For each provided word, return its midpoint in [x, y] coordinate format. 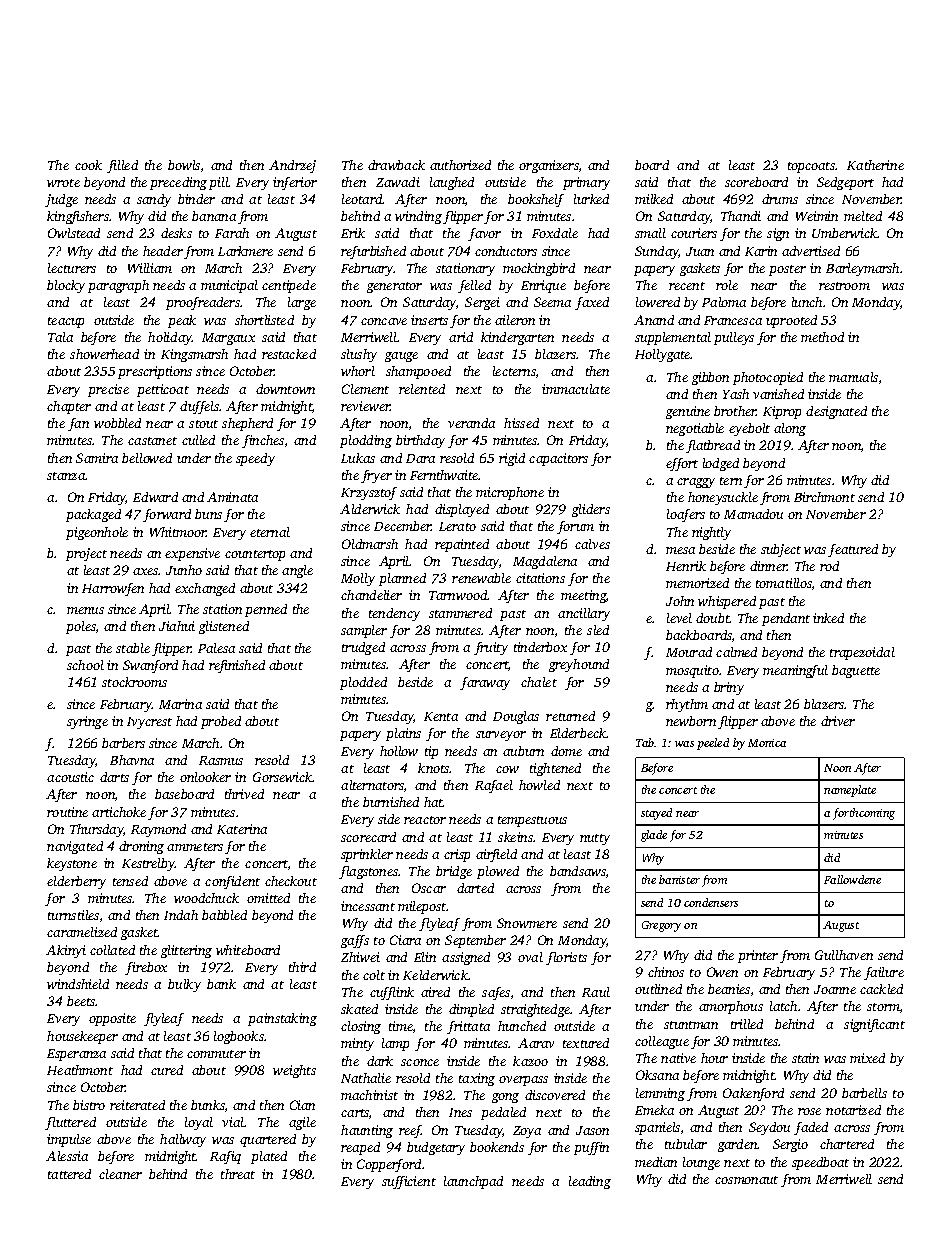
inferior [295, 183]
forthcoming [864, 814]
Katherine [875, 165]
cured [167, 1070]
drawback [396, 165]
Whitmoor [178, 532]
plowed [498, 872]
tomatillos [784, 583]
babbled [224, 915]
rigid [512, 459]
